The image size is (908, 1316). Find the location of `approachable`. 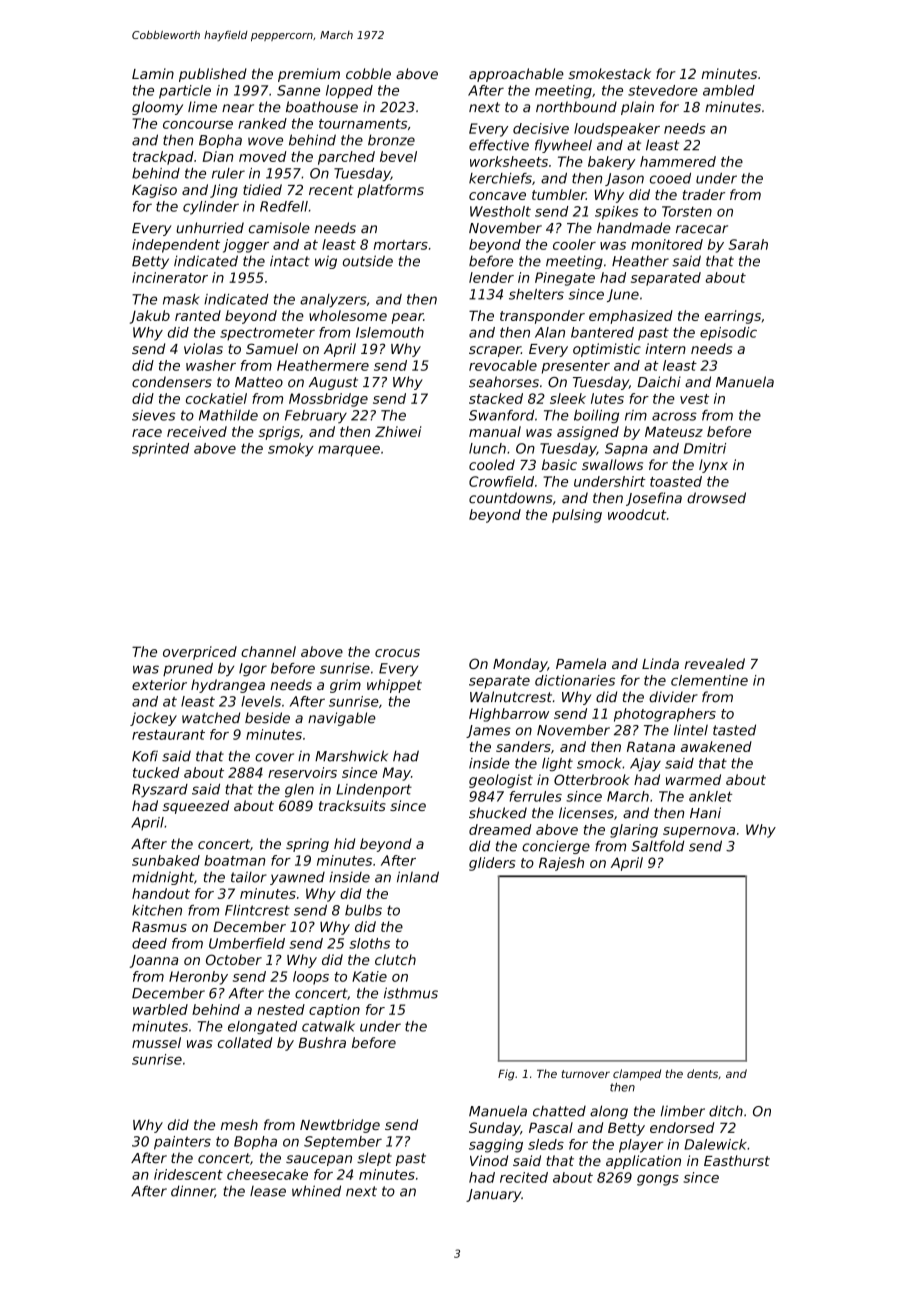

approachable is located at coordinates (516, 75).
